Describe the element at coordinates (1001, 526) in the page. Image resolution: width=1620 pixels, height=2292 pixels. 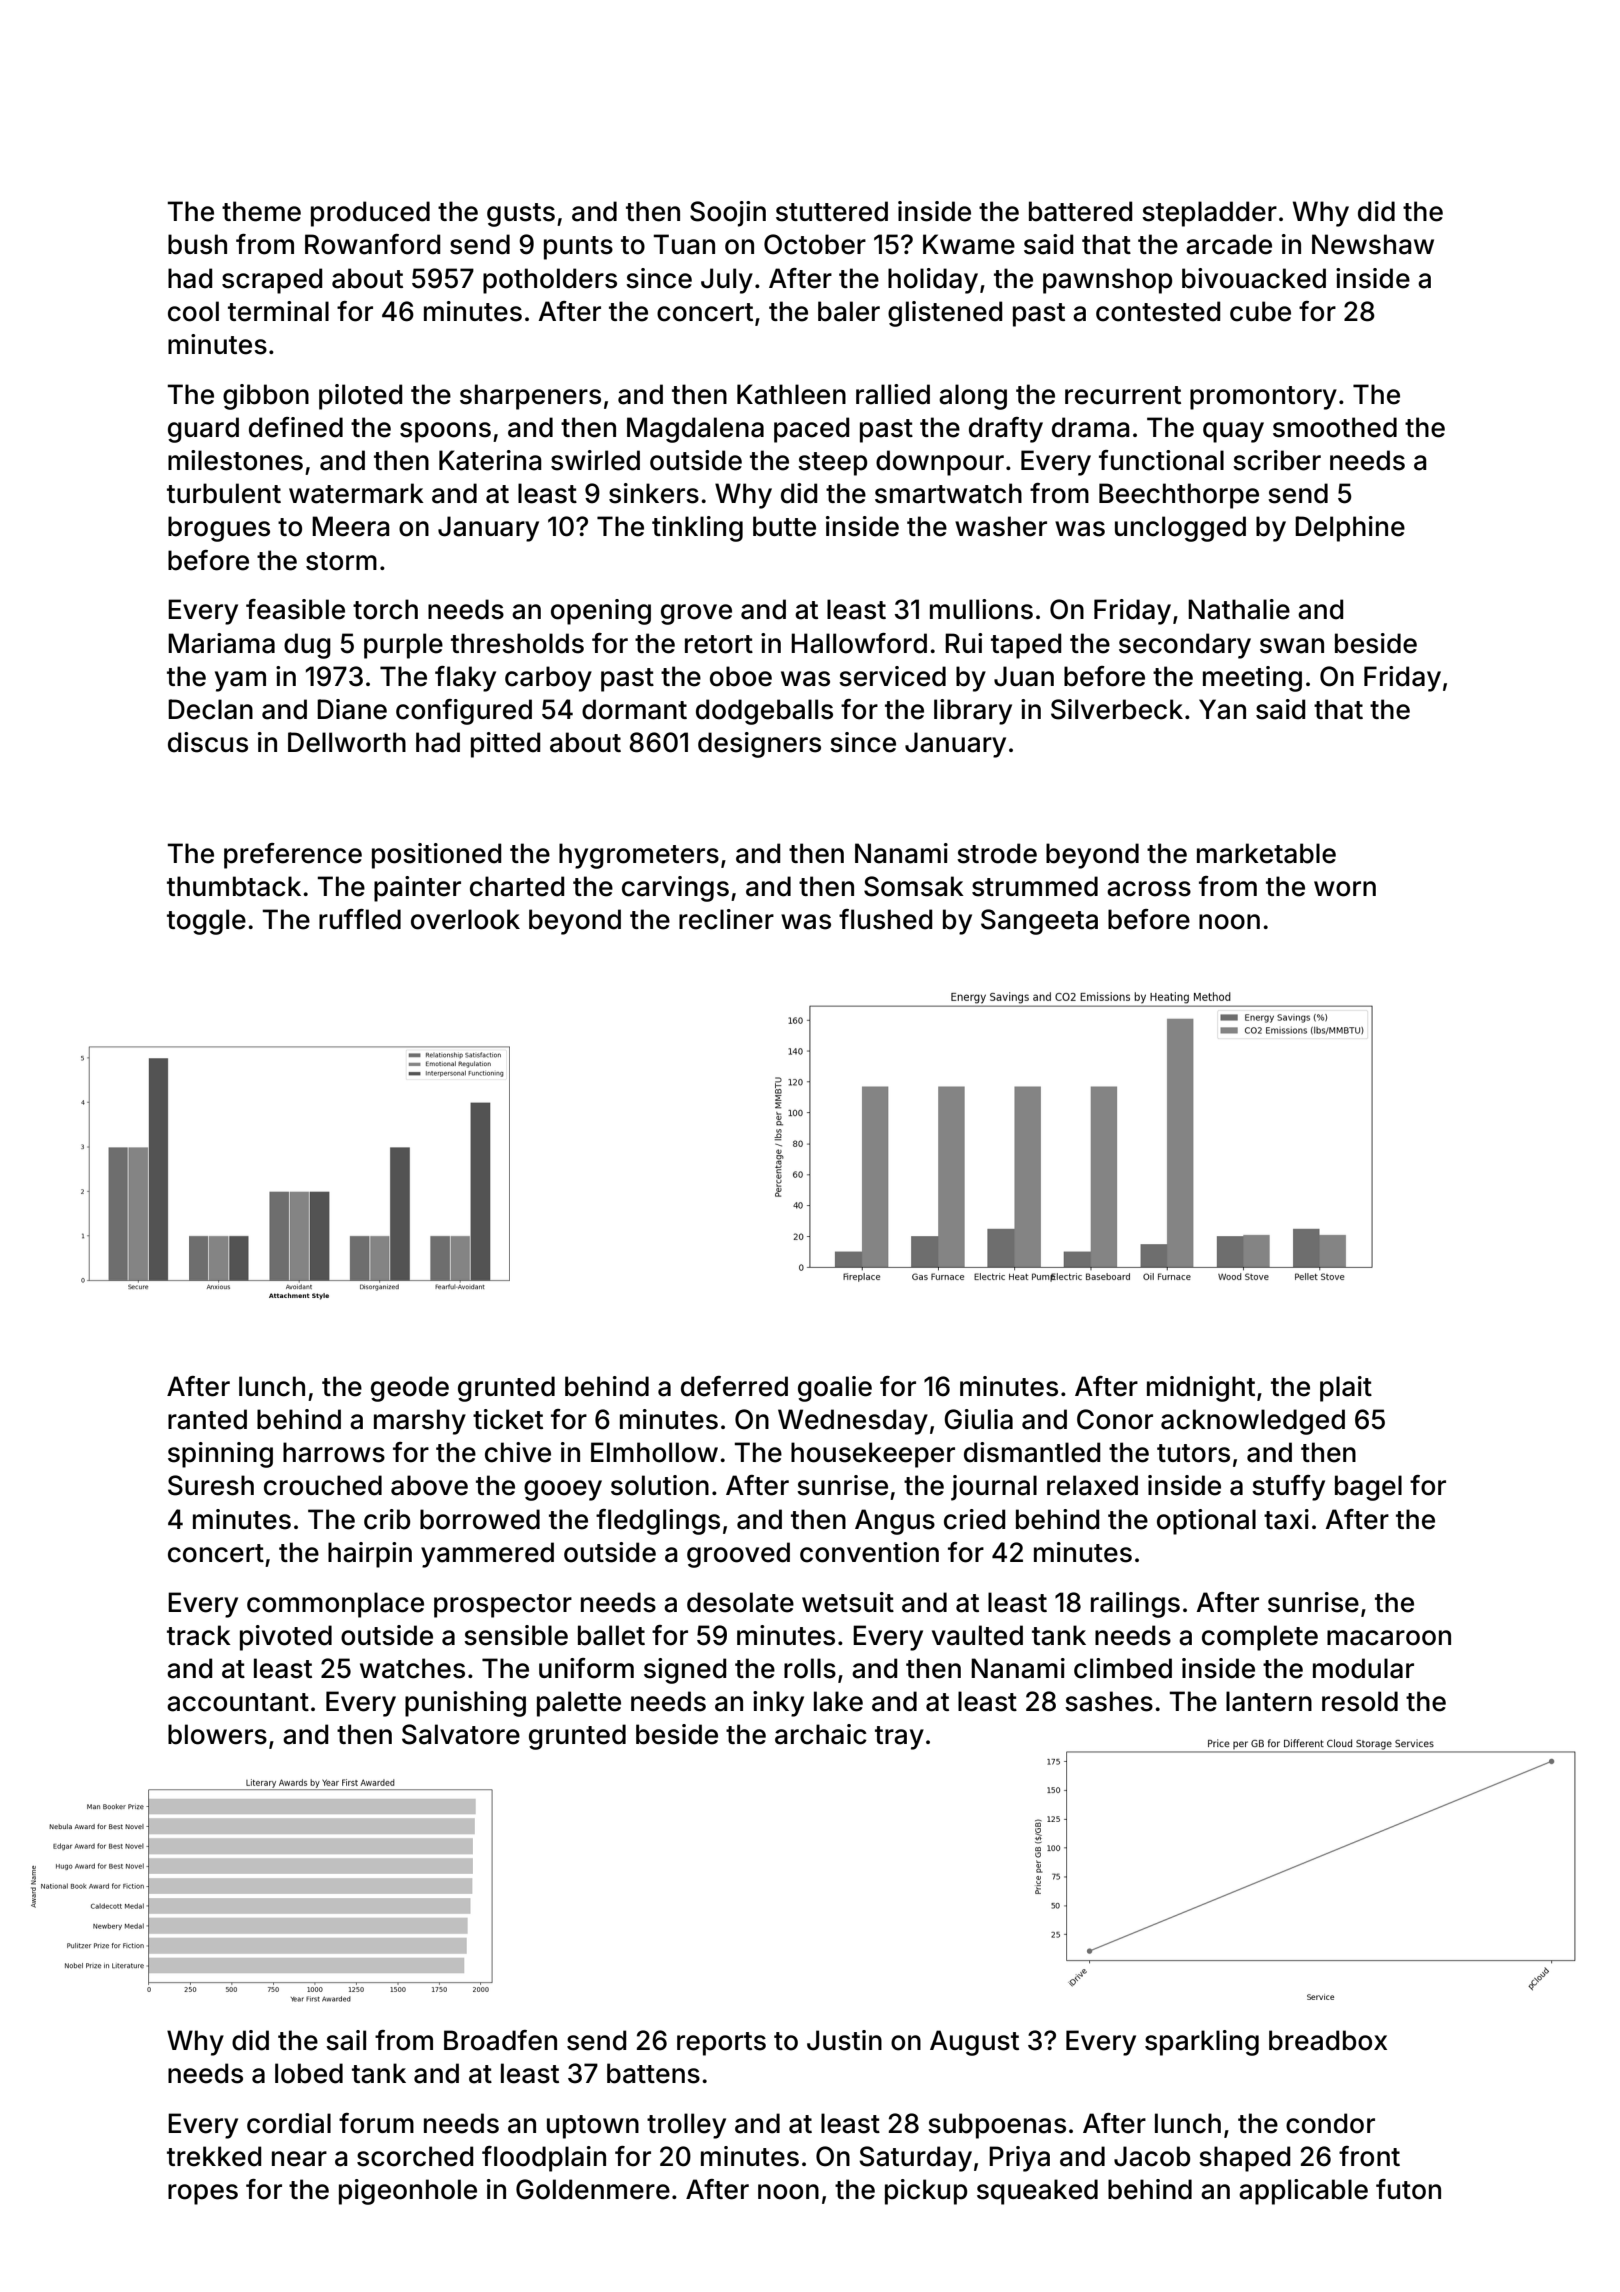
I see `washer` at that location.
